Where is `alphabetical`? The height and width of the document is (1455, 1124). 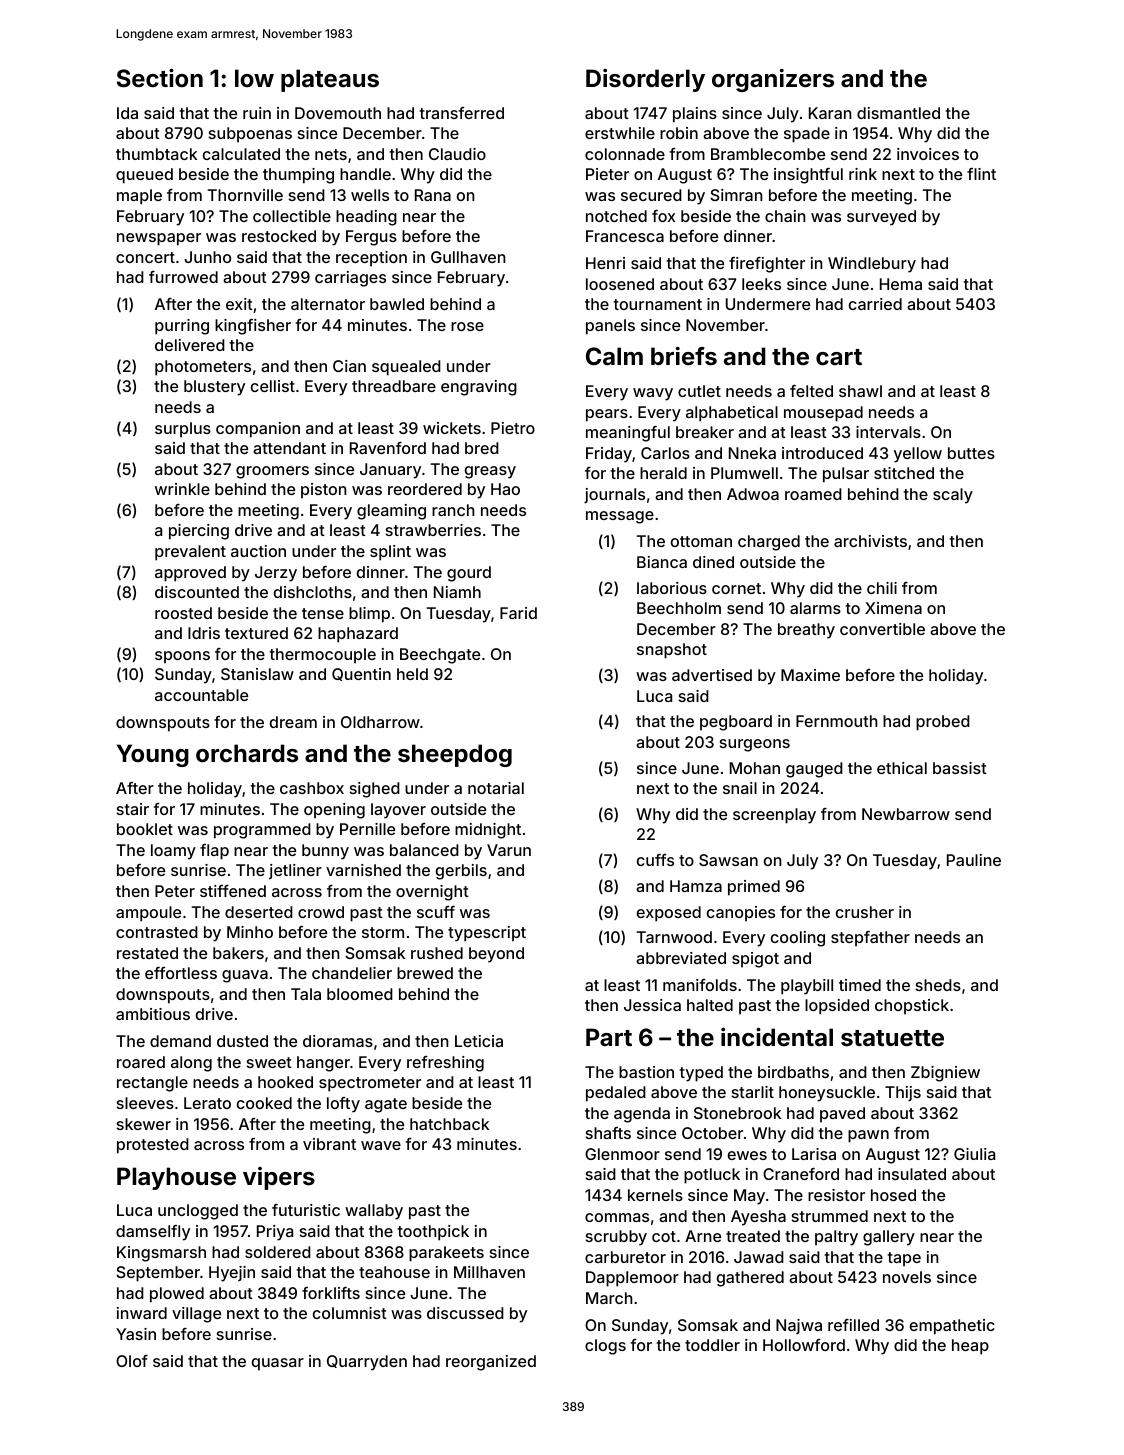 alphabetical is located at coordinates (732, 414).
